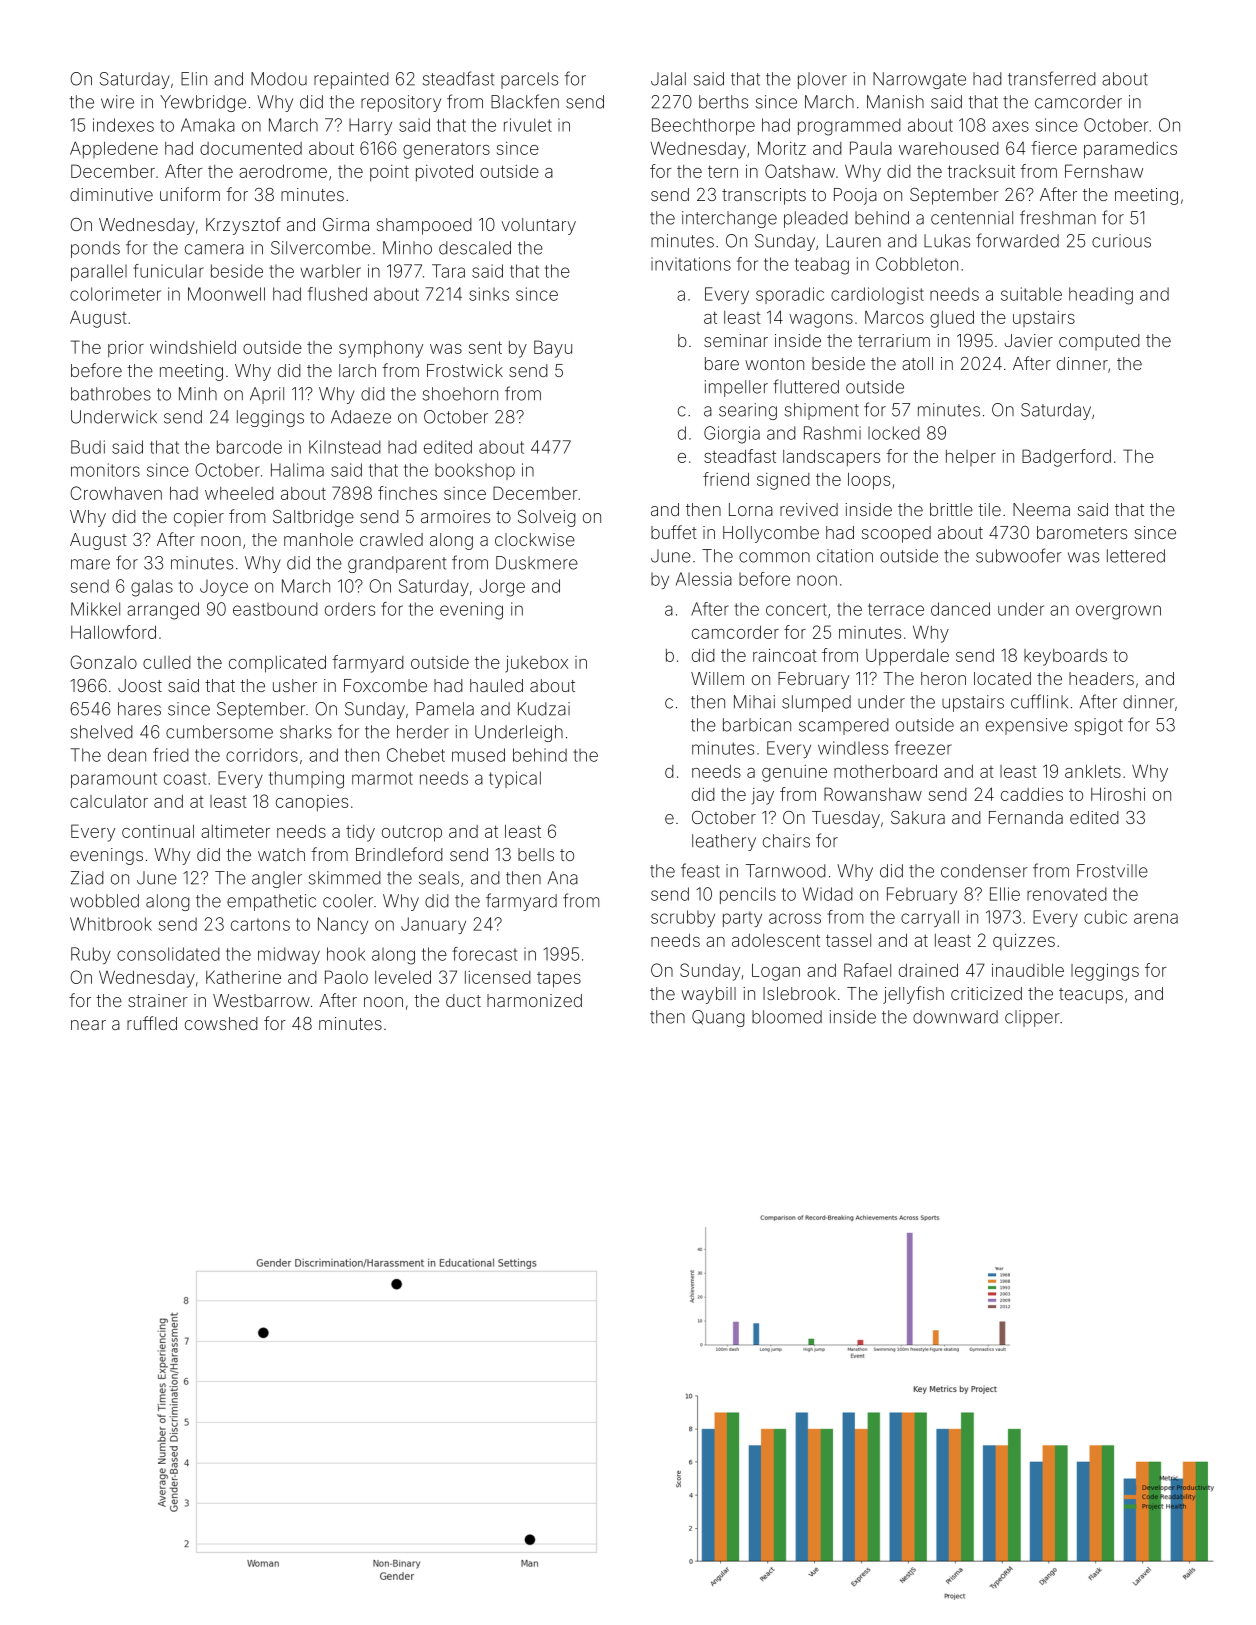  What do you see at coordinates (1066, 458) in the screenshot?
I see `Badgerford` at bounding box center [1066, 458].
